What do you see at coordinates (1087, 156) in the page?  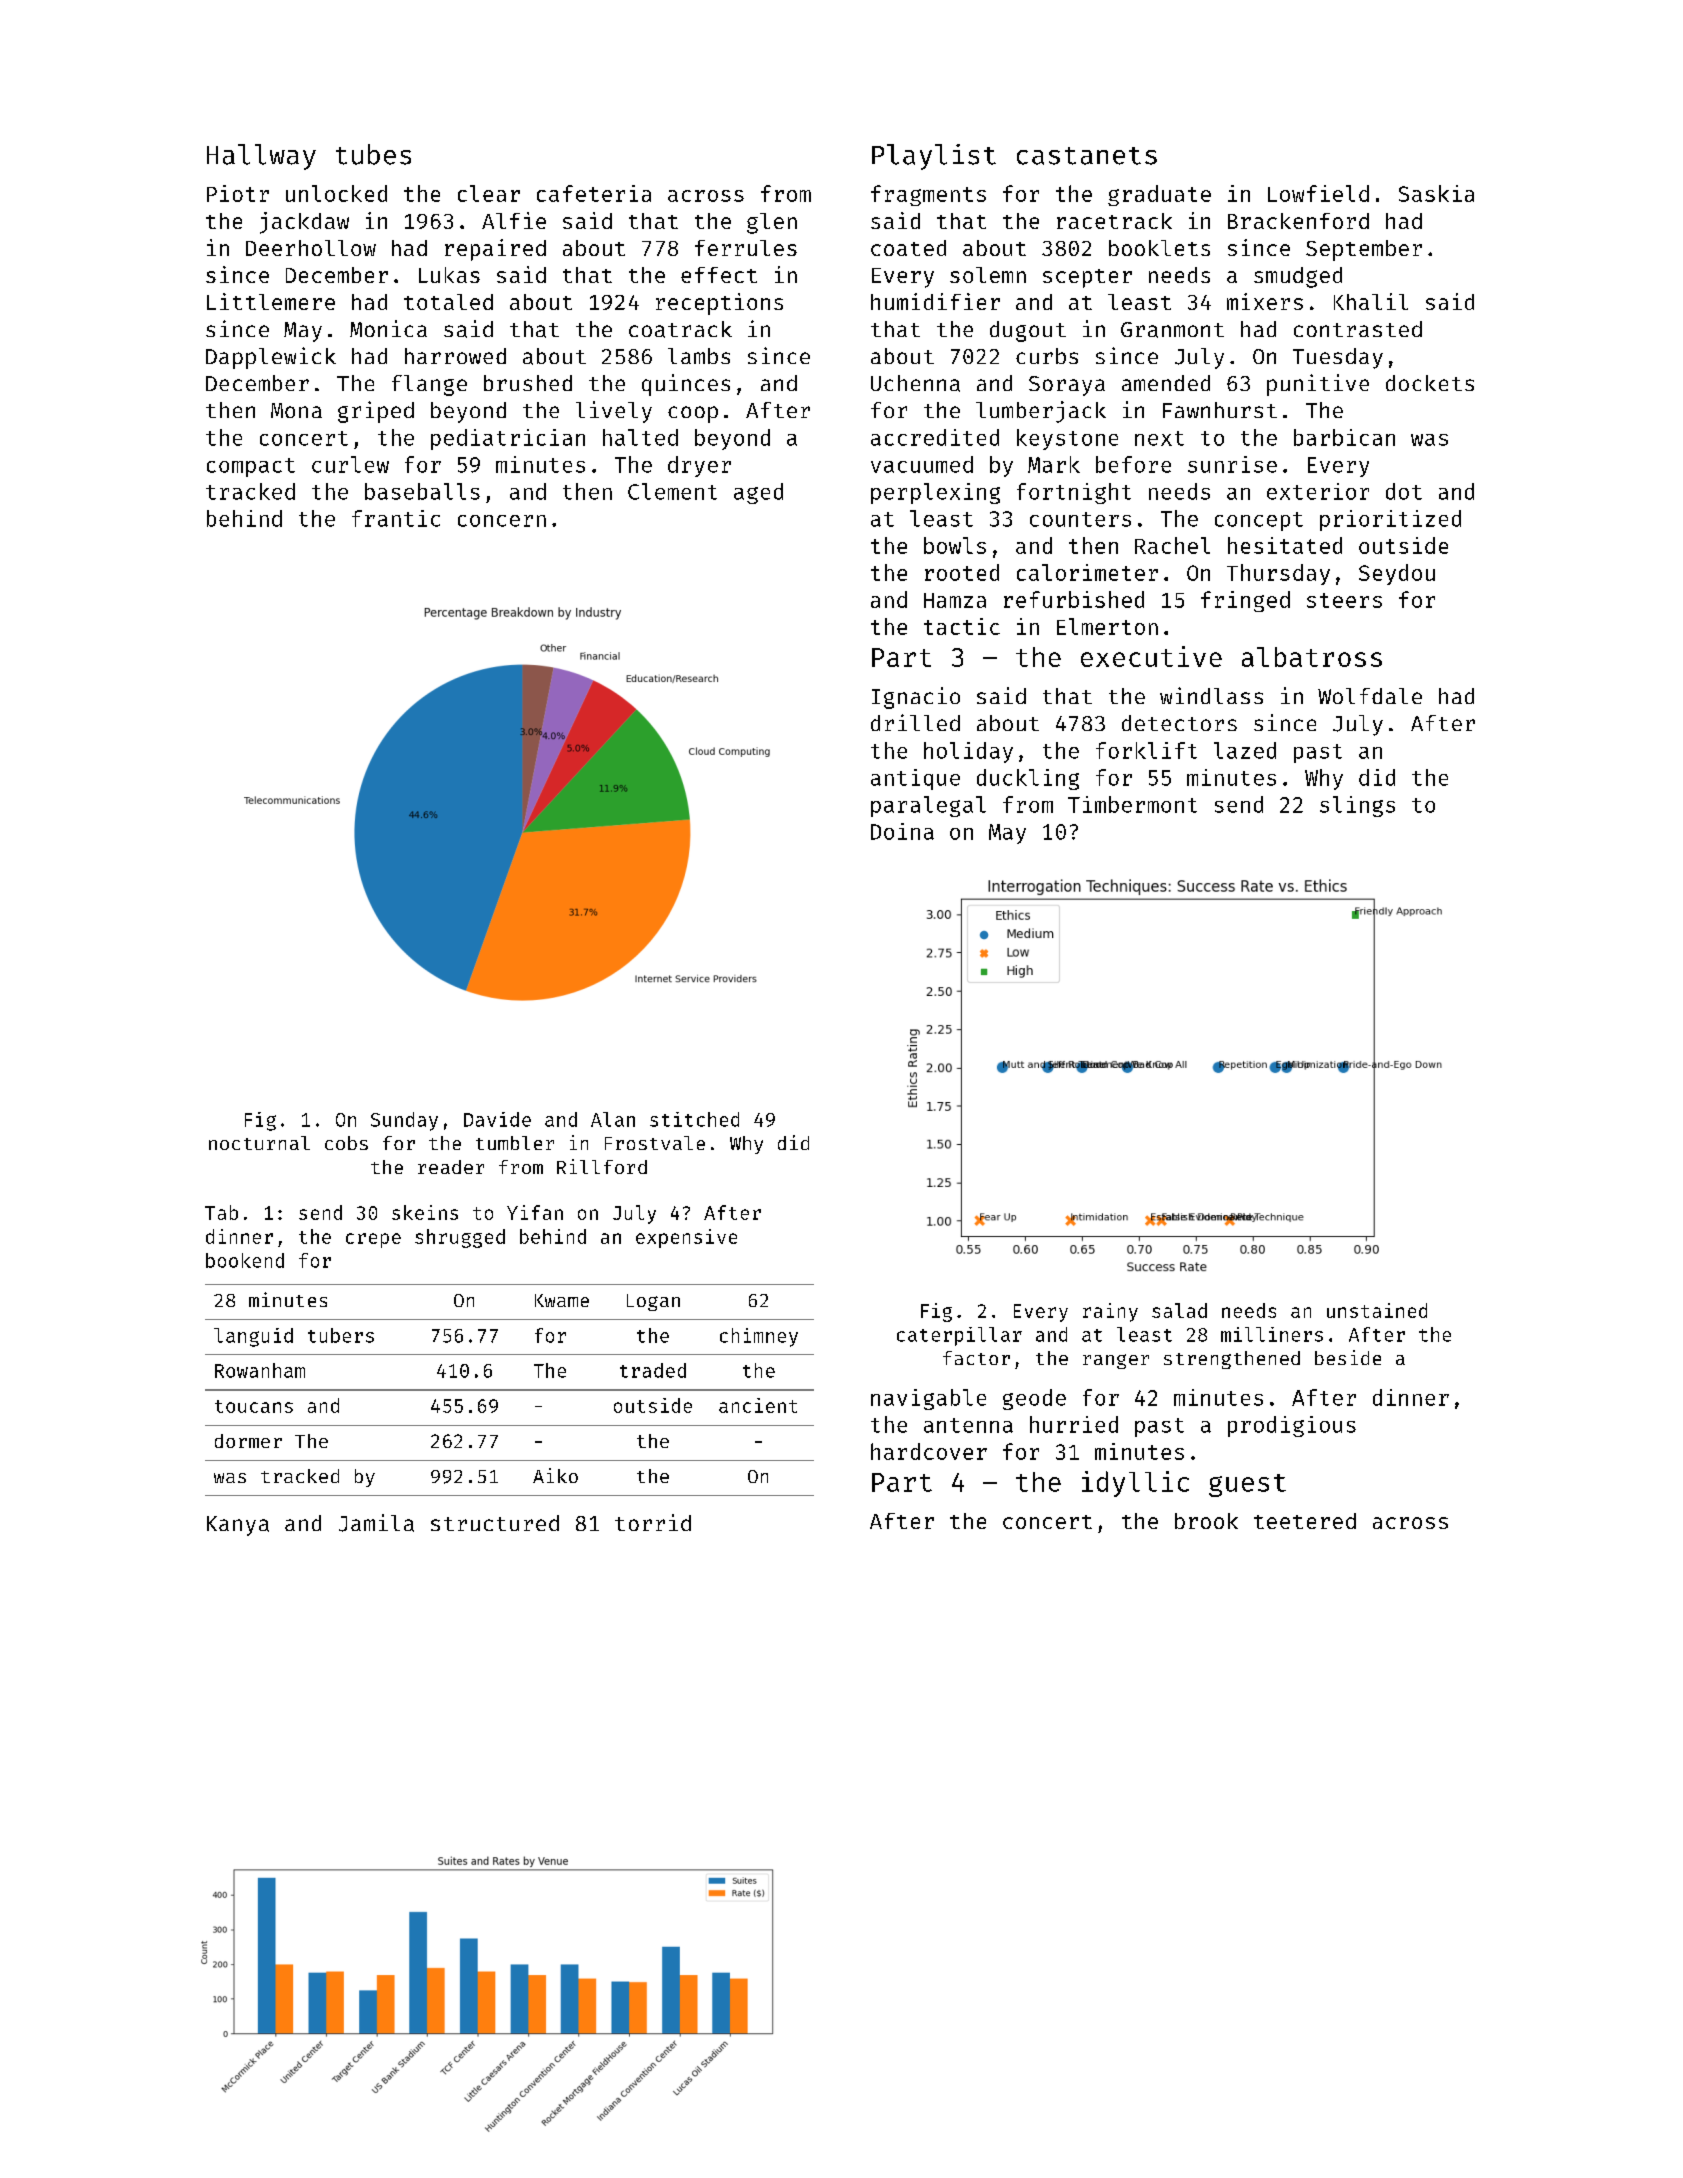 I see `castanets` at bounding box center [1087, 156].
